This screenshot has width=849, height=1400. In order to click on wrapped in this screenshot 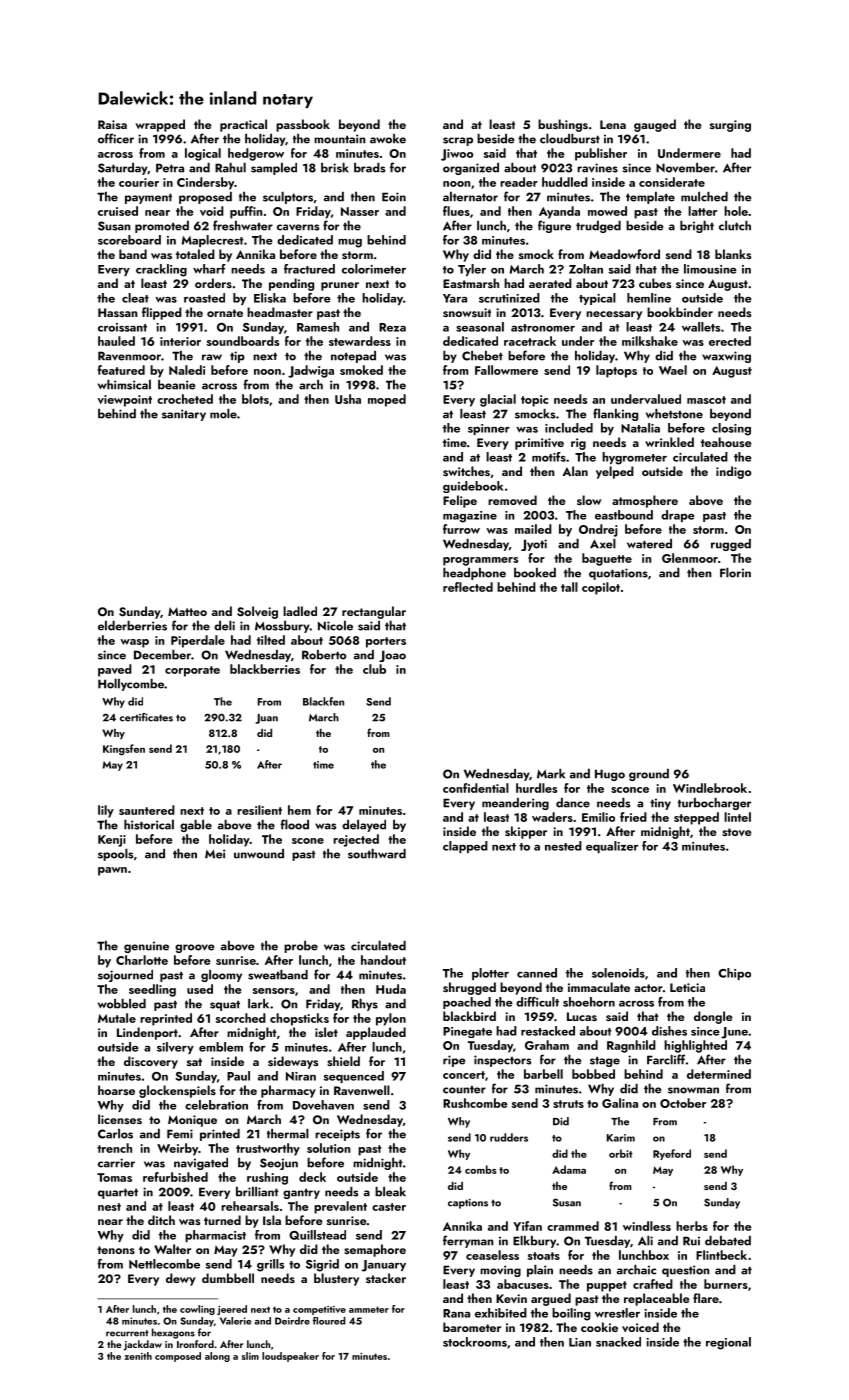, I will do `click(160, 125)`.
